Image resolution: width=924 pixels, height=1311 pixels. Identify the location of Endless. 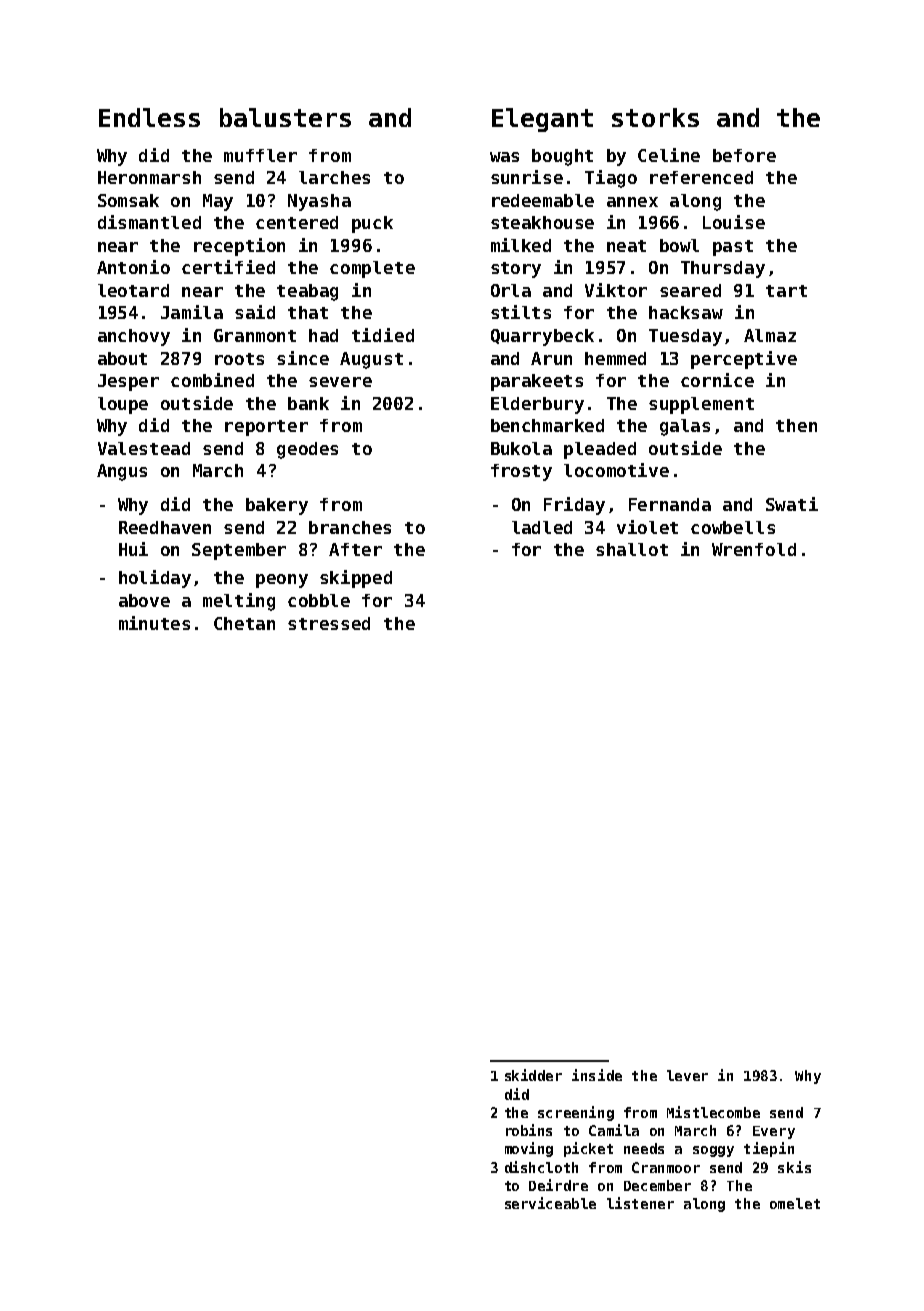
(149, 117).
